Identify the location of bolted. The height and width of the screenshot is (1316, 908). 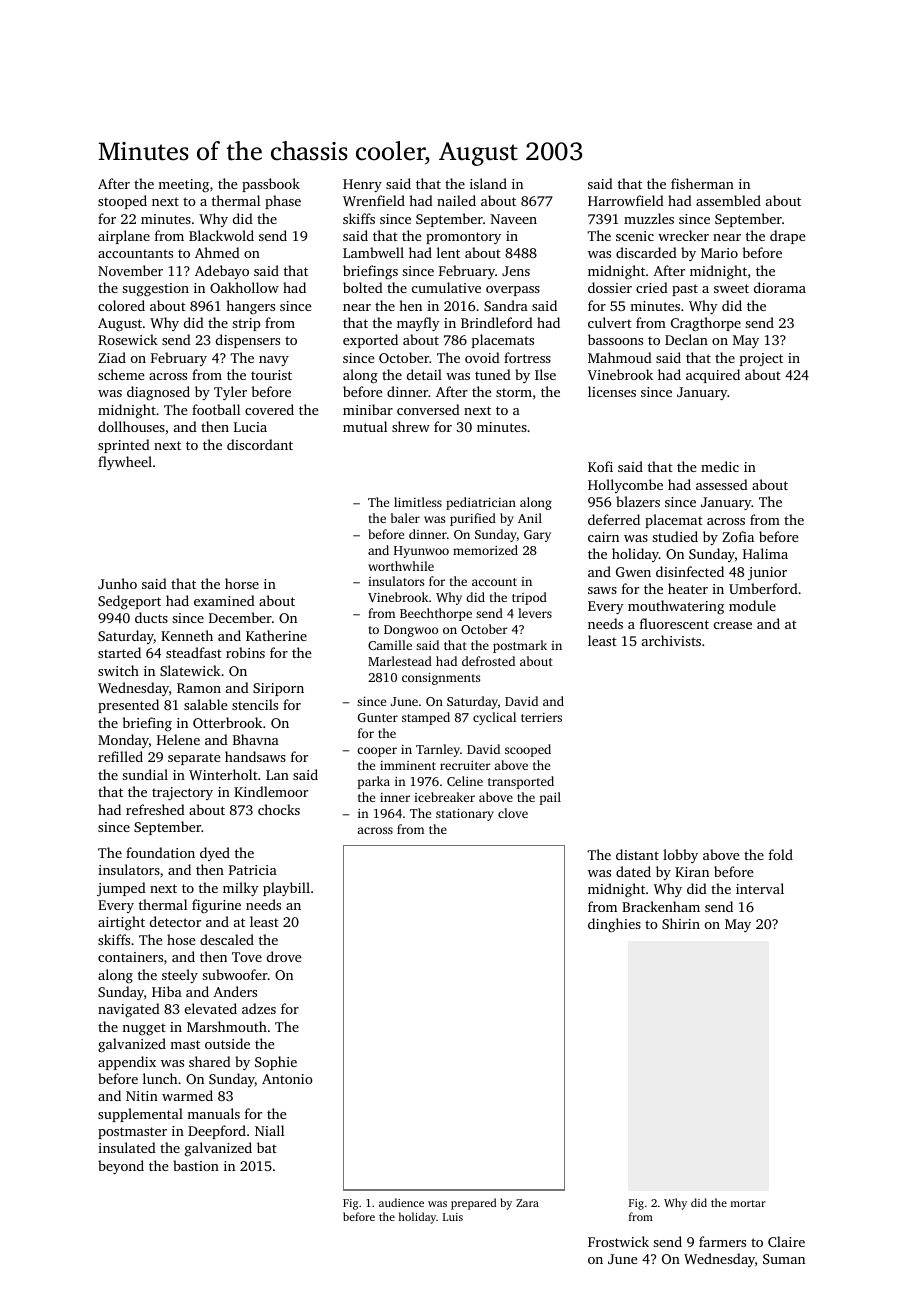
(363, 287).
